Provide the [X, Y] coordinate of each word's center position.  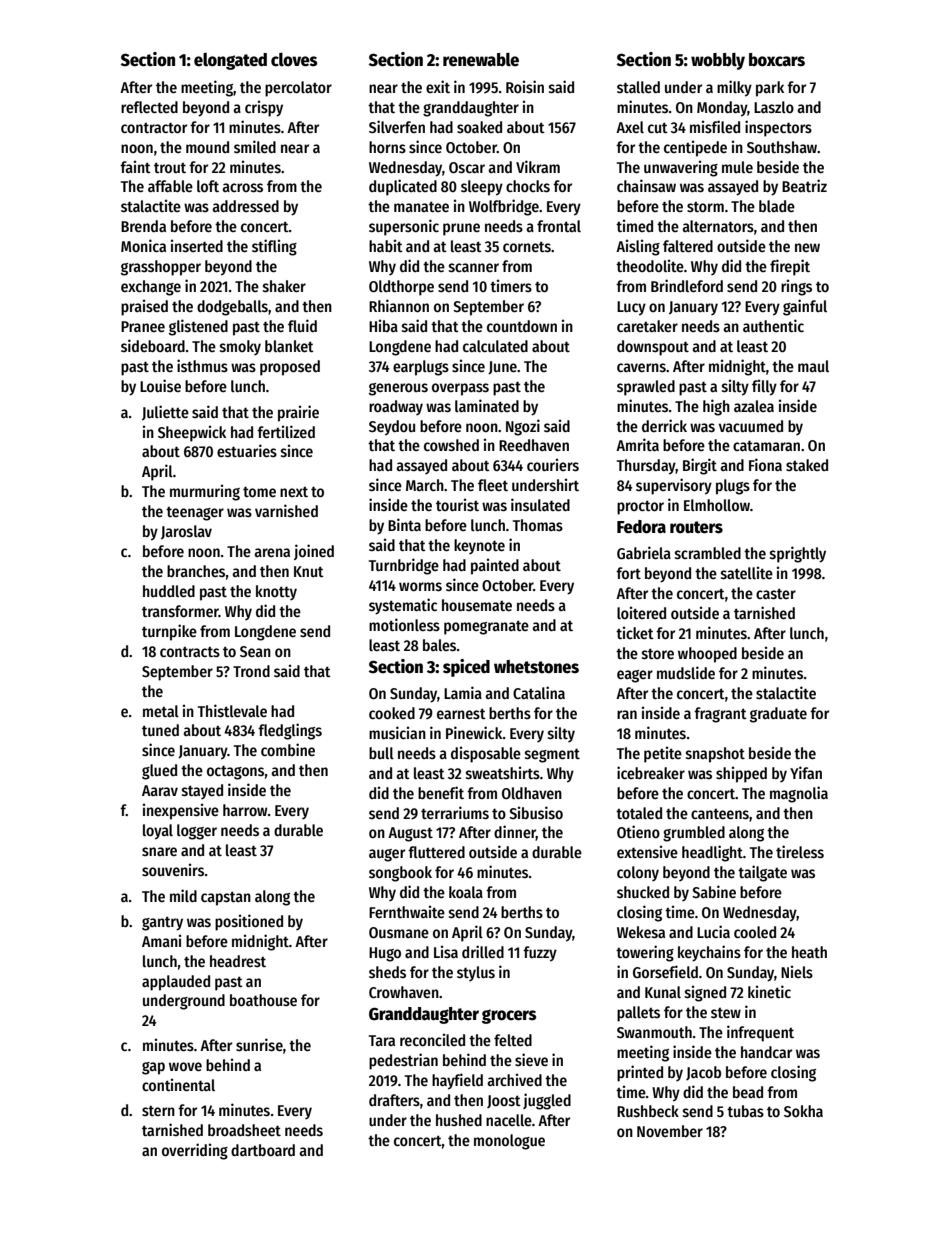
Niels [797, 971]
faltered [688, 246]
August [410, 834]
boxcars [777, 60]
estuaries [247, 450]
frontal [559, 226]
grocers [509, 1016]
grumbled [694, 834]
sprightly [798, 554]
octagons [235, 773]
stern [158, 1111]
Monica [143, 245]
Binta [404, 524]
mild [183, 895]
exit [438, 86]
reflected [149, 107]
